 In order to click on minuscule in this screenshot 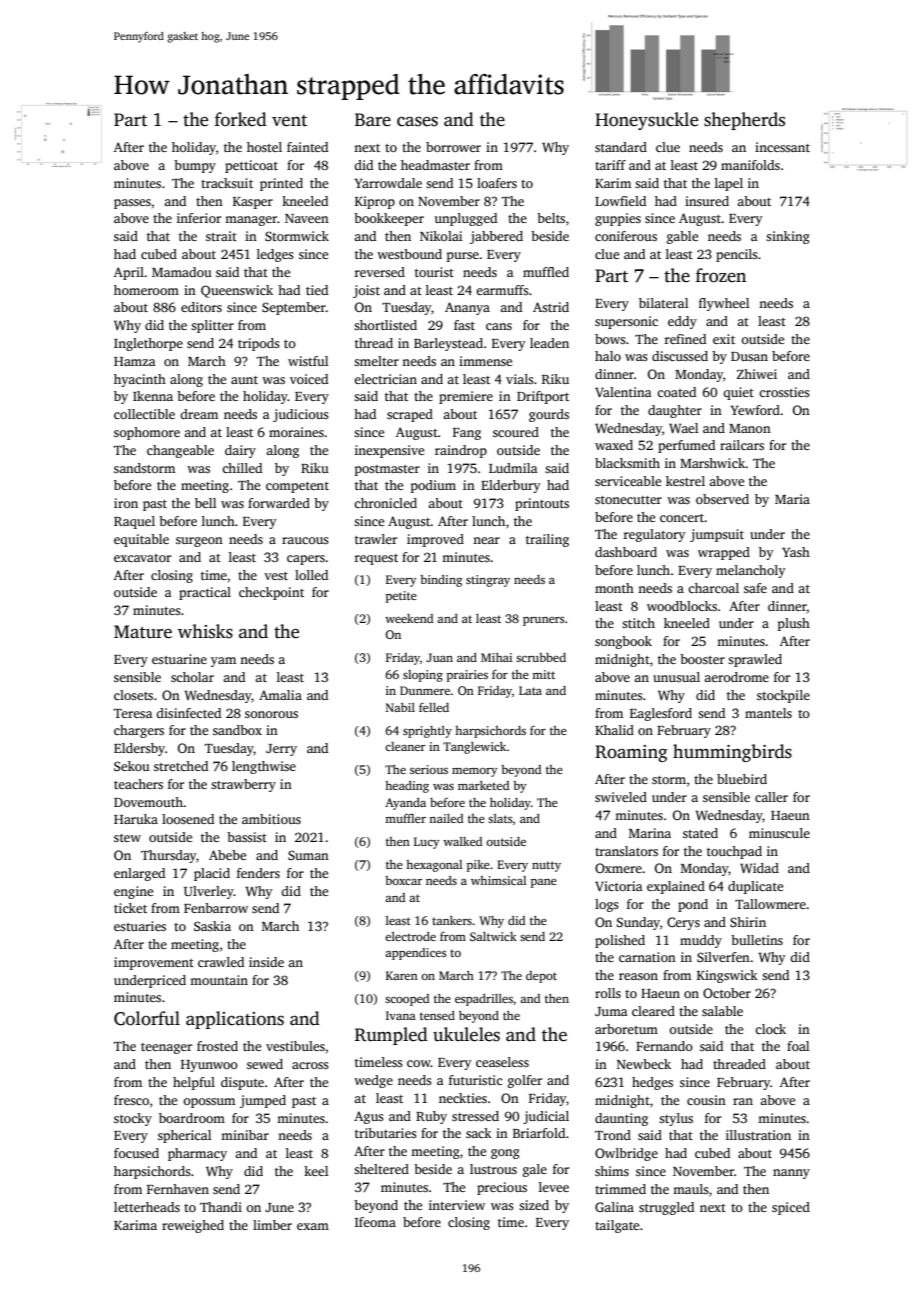, I will do `click(779, 833)`.
